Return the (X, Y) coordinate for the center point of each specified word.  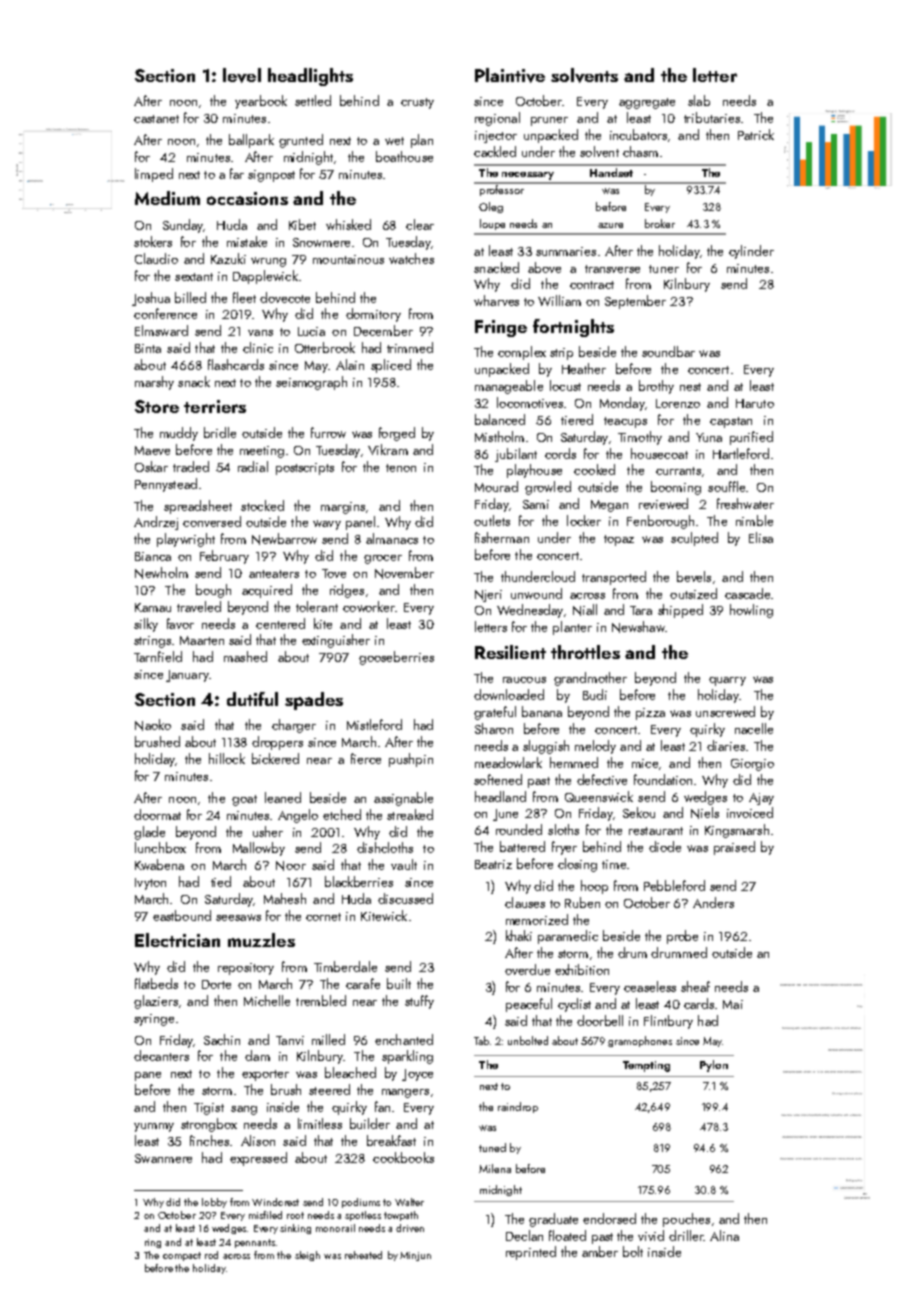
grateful (495, 713)
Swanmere (163, 1158)
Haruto (755, 403)
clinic (258, 347)
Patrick (756, 134)
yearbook (261, 102)
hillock (227, 758)
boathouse (404, 156)
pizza (650, 714)
